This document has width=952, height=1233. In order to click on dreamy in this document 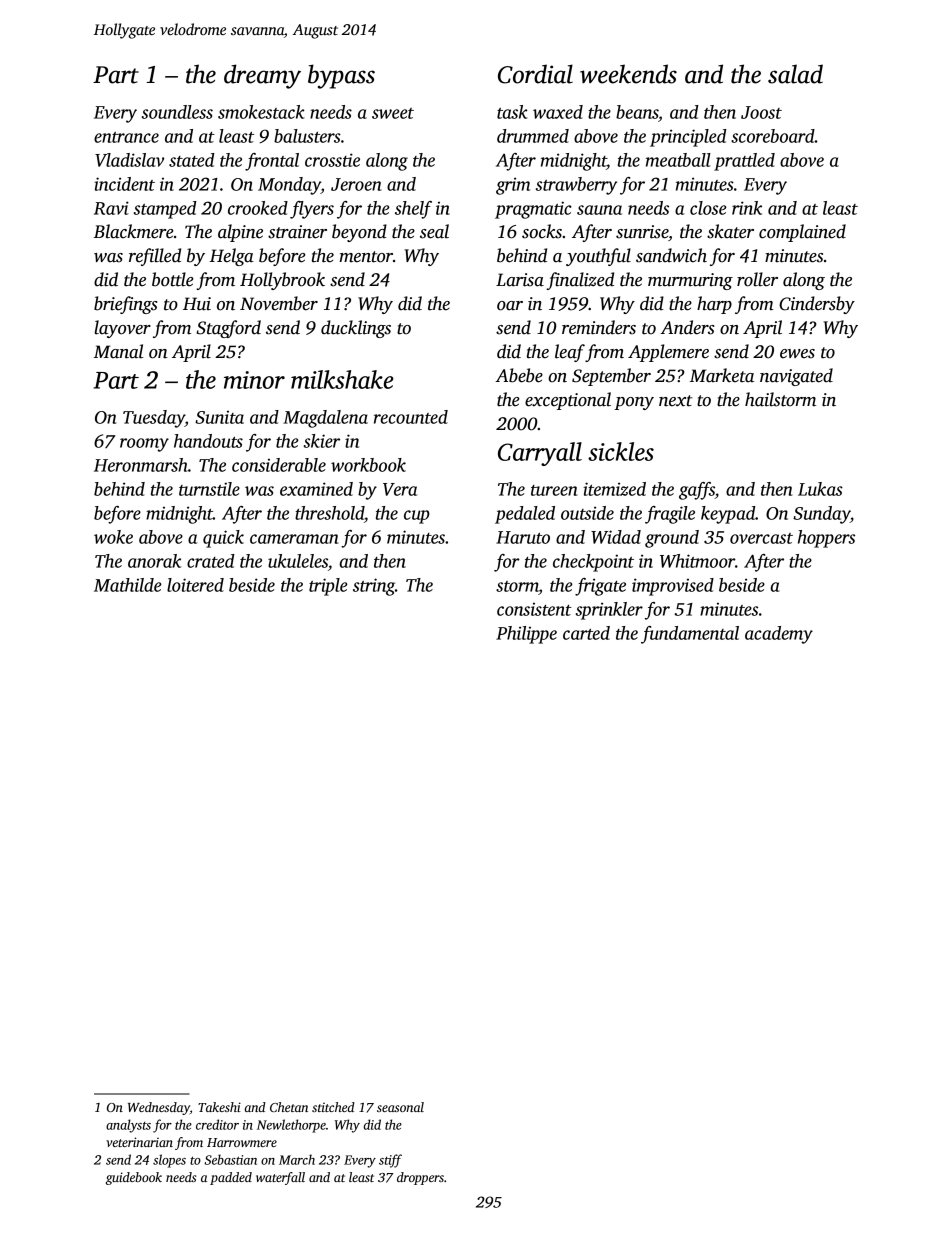, I will do `click(262, 76)`.
